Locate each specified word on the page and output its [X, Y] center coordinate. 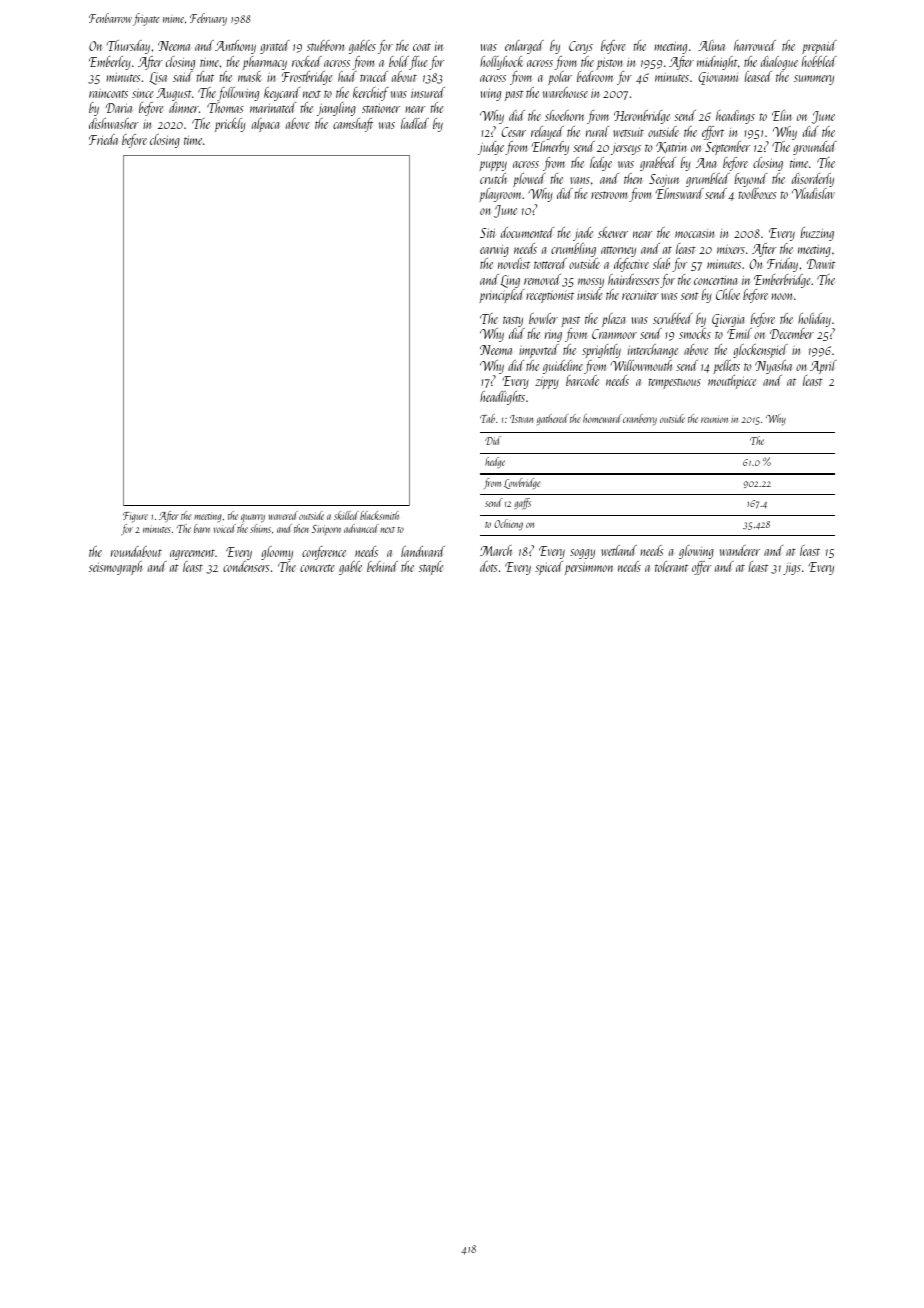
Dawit [821, 264]
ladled [415, 123]
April [823, 367]
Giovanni [718, 78]
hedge [495, 462]
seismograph [115, 568]
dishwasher [114, 123]
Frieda [103, 139]
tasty [513, 321]
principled [502, 296]
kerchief [371, 94]
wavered [283, 515]
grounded [815, 148]
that [205, 76]
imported [539, 351]
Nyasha [773, 367]
